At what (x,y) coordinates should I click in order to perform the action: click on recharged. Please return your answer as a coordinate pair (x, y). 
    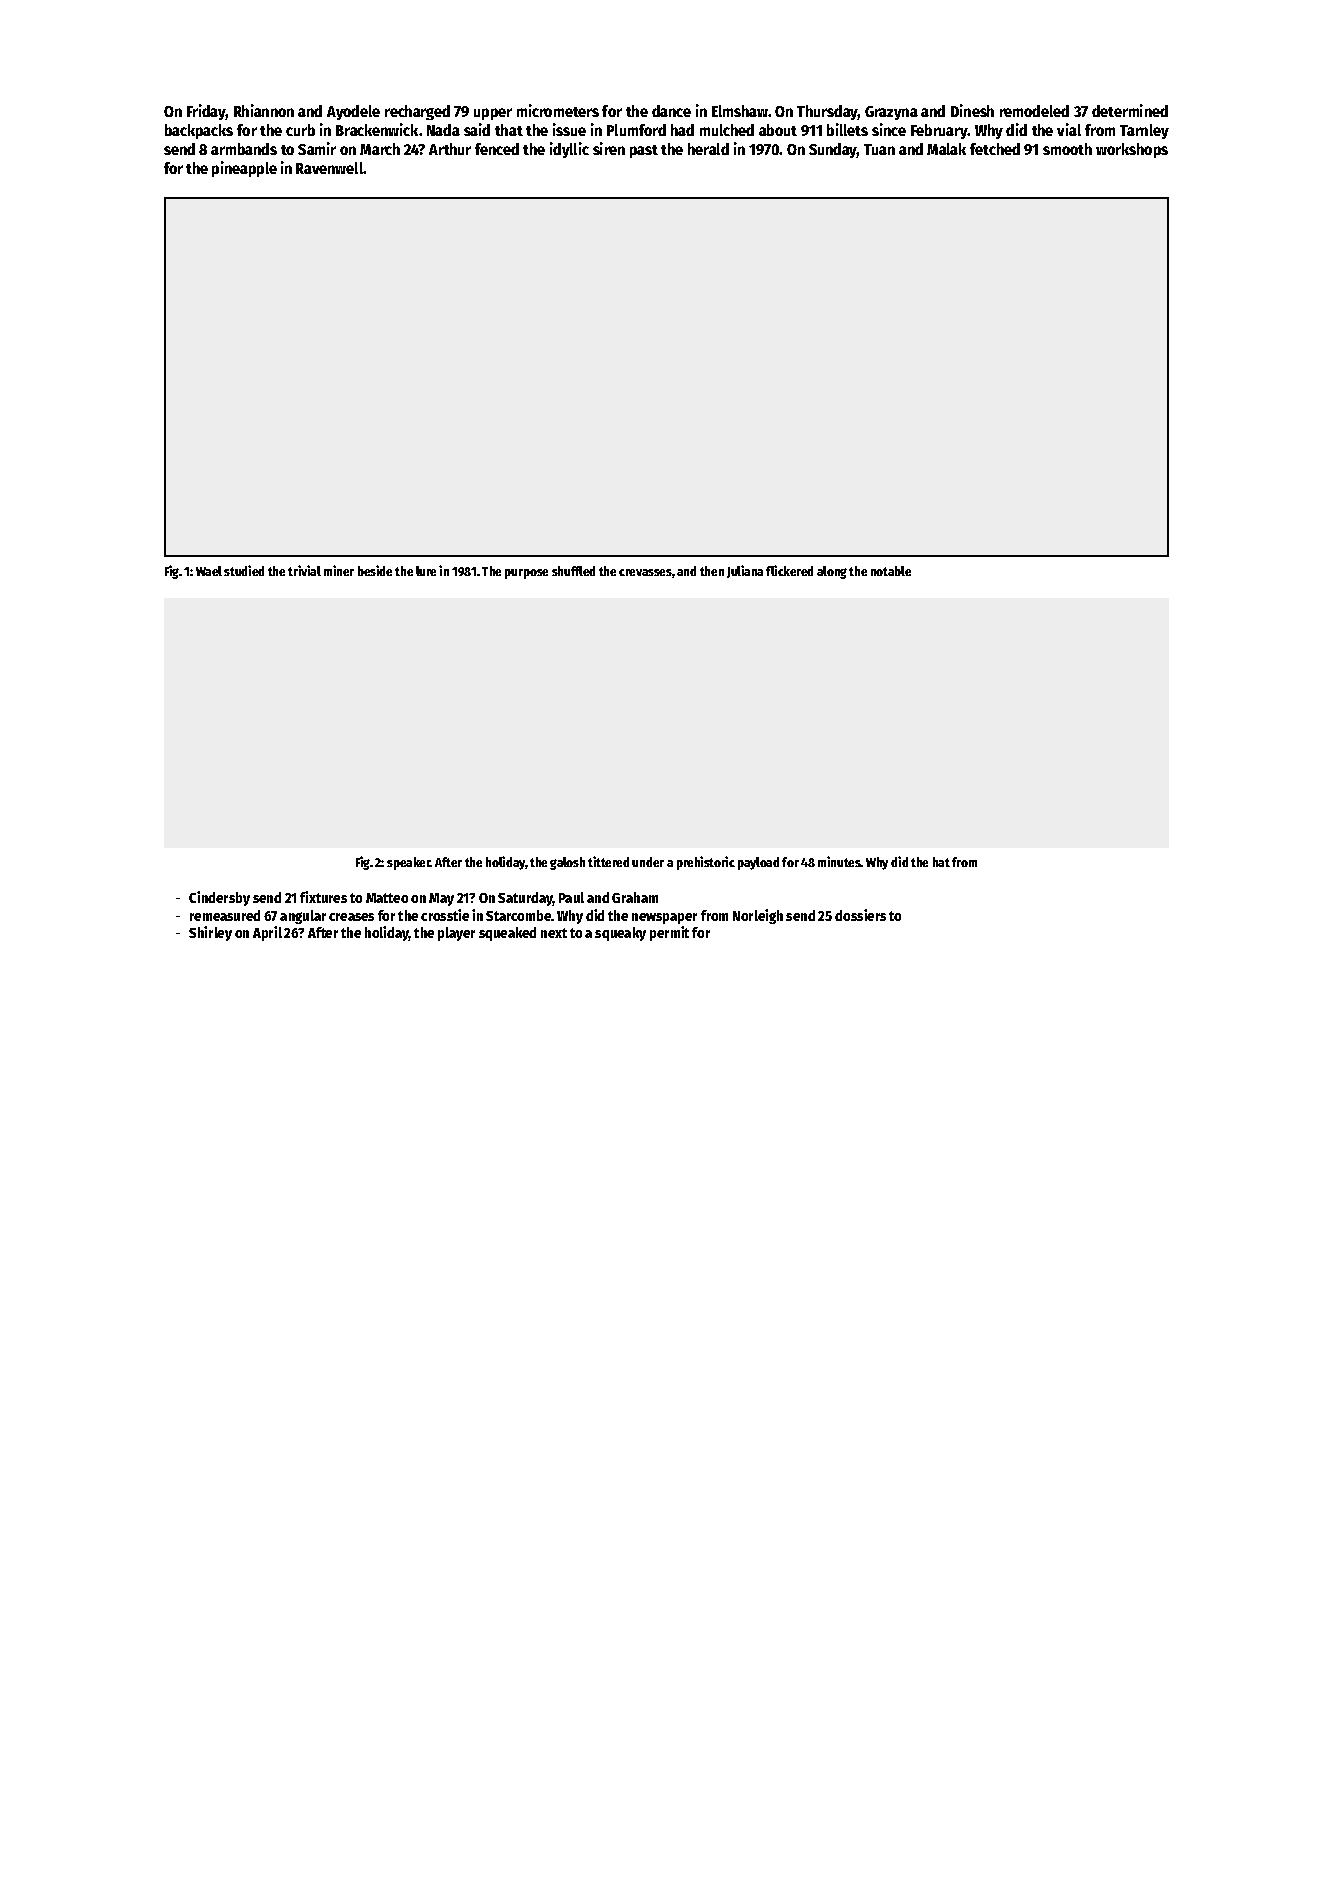
    Looking at the image, I should click on (417, 112).
